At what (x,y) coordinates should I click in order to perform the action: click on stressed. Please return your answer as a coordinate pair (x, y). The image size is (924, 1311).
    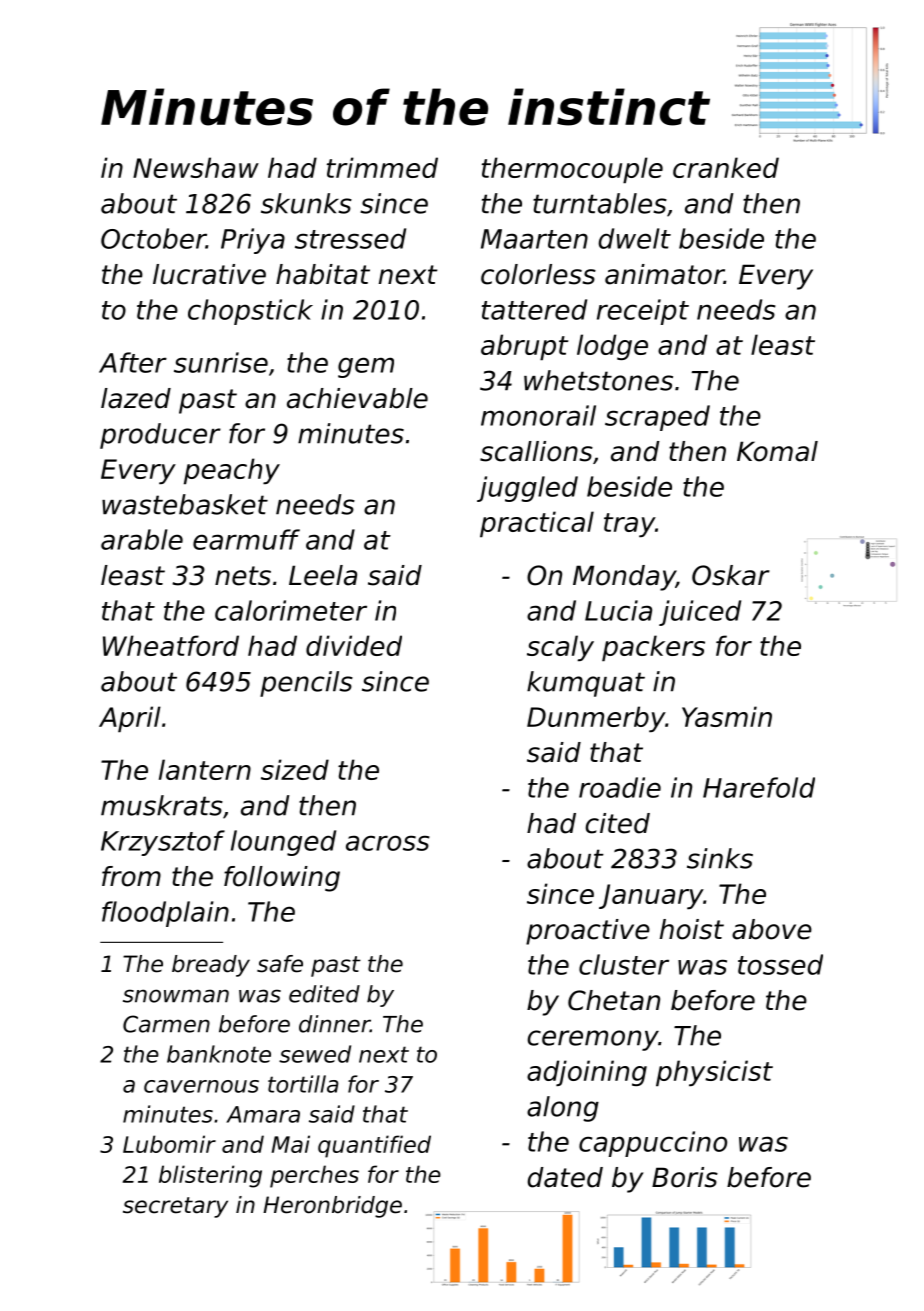
    Looking at the image, I should click on (350, 238).
